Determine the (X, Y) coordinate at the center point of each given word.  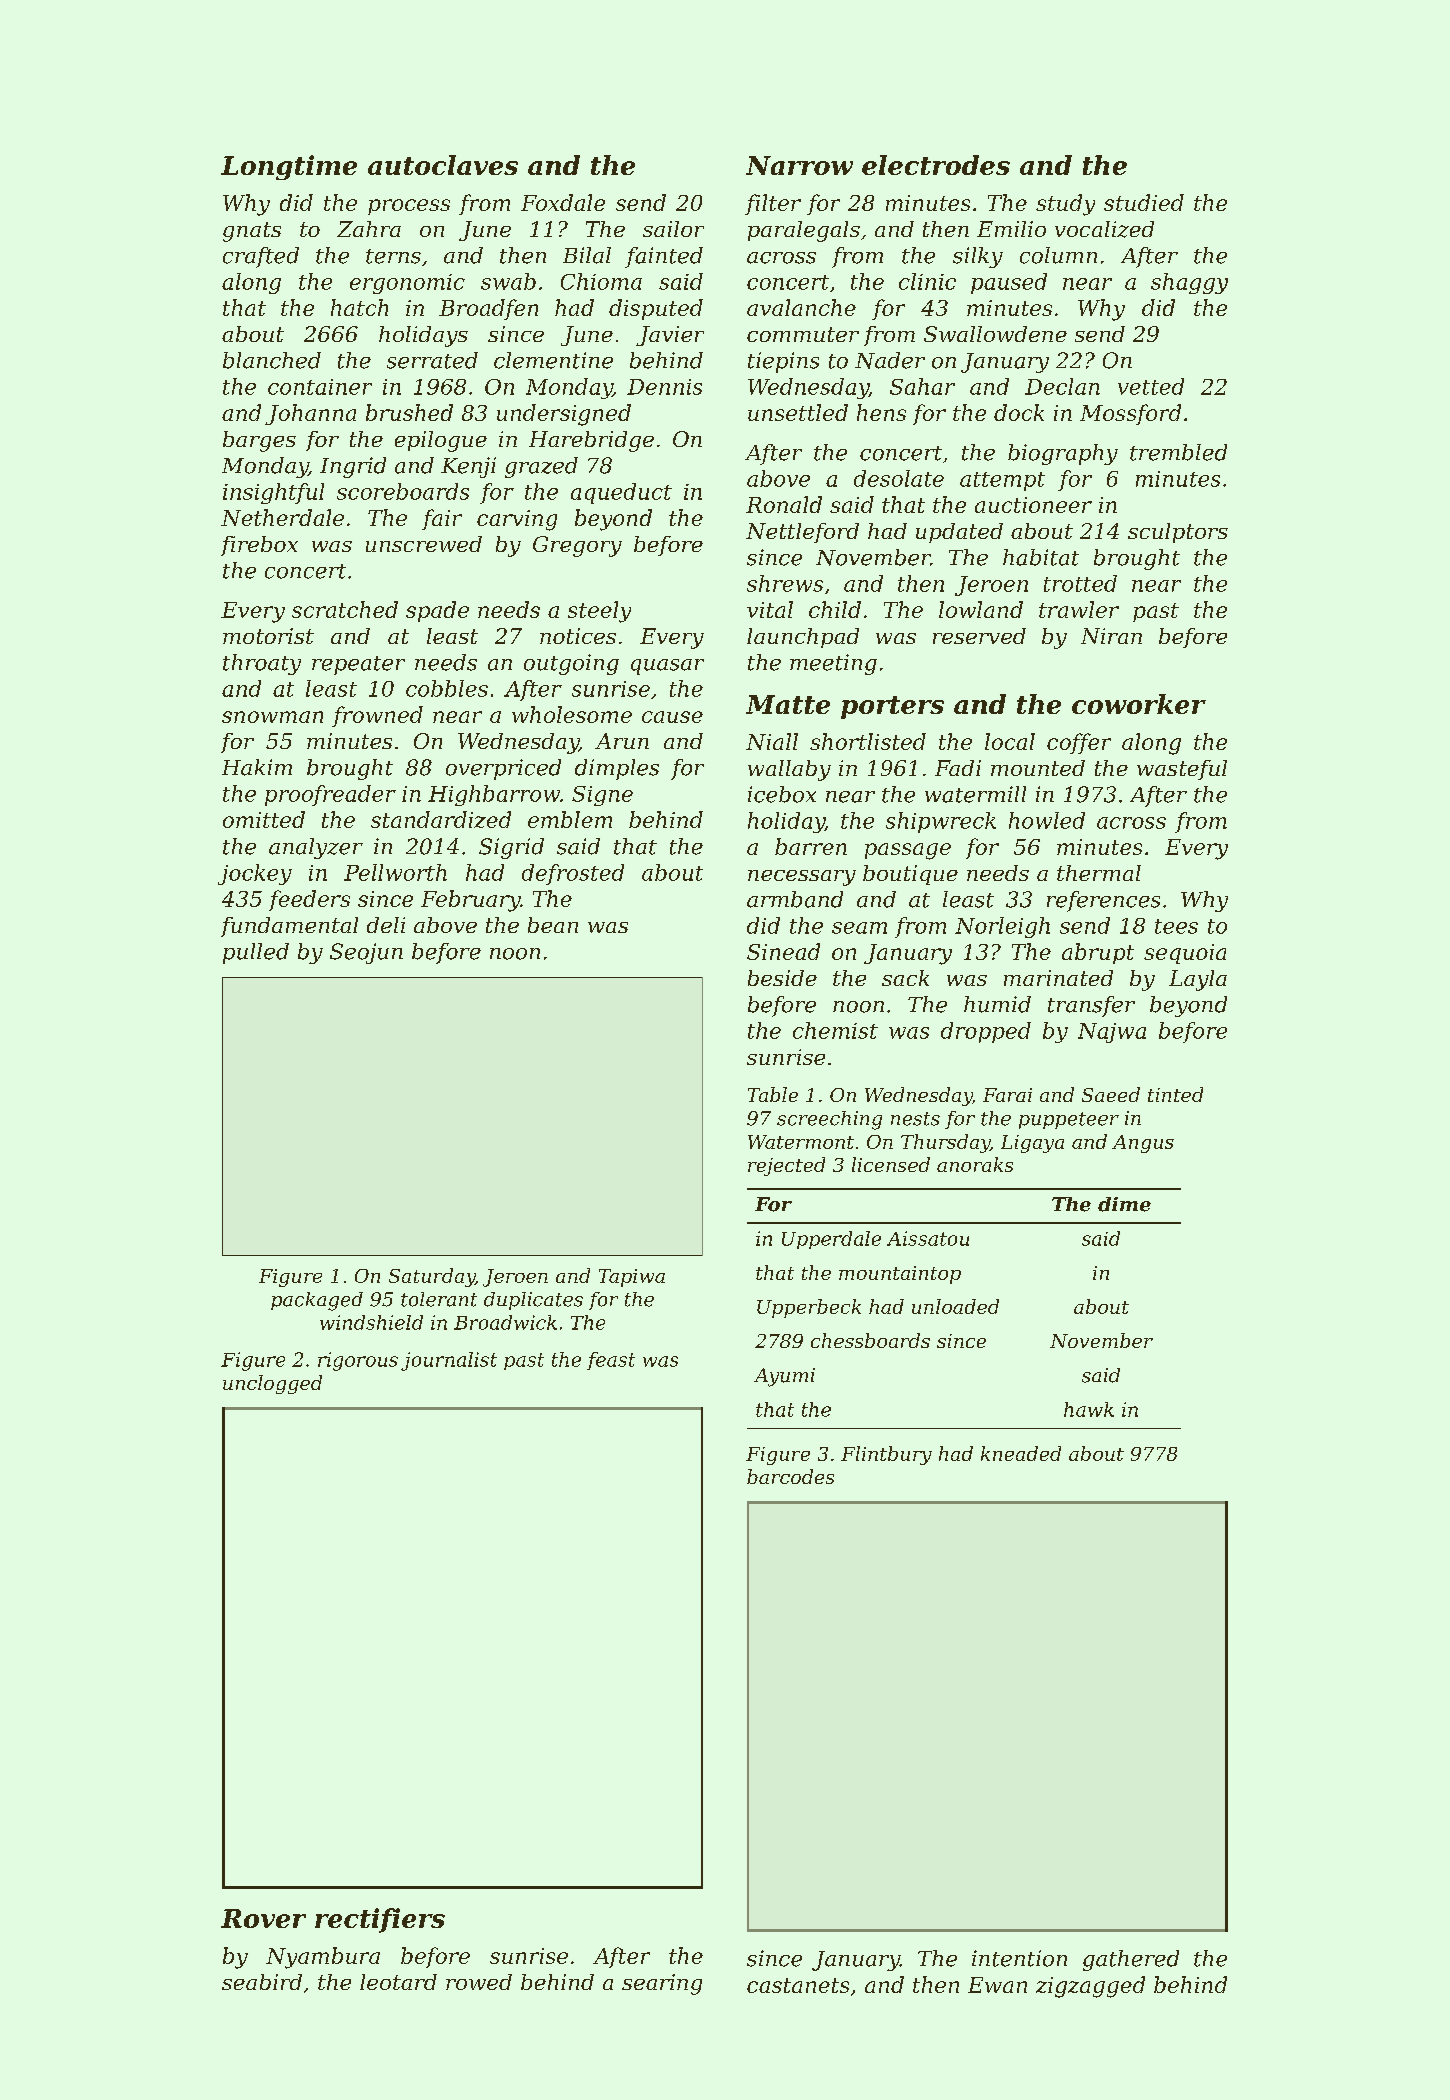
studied (1144, 202)
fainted (664, 257)
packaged (317, 1301)
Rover (263, 1918)
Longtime (289, 167)
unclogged (272, 1384)
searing (662, 1984)
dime (1124, 1204)
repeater (358, 665)
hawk (1089, 1409)
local (1010, 741)
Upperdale (831, 1240)
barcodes (790, 1476)
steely (599, 612)
